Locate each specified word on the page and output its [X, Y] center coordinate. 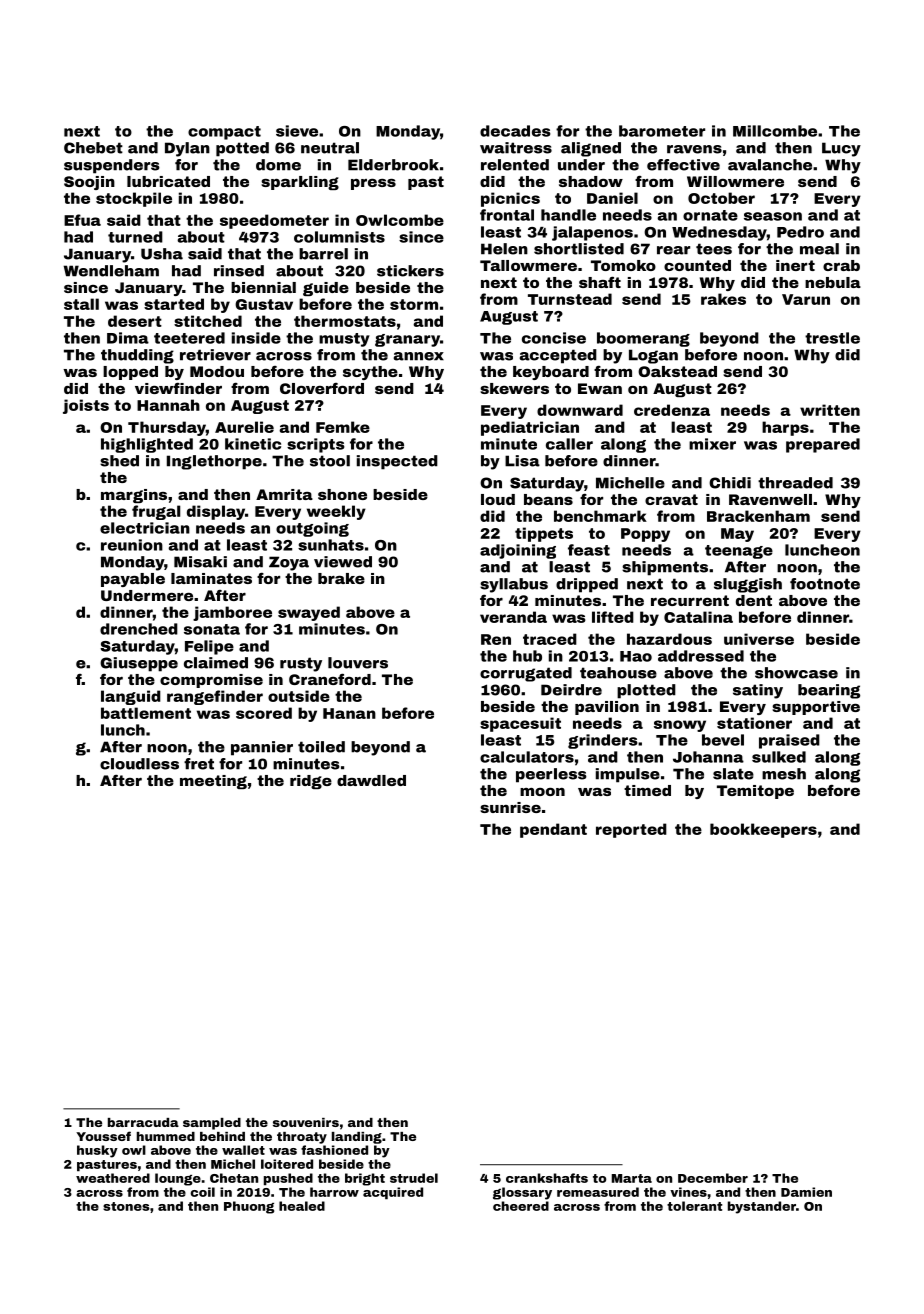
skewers [514, 388]
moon [542, 792]
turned [135, 237]
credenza [672, 410]
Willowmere [735, 181]
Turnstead [570, 299]
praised [789, 741]
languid [131, 697]
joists [86, 406]
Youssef [103, 1136]
